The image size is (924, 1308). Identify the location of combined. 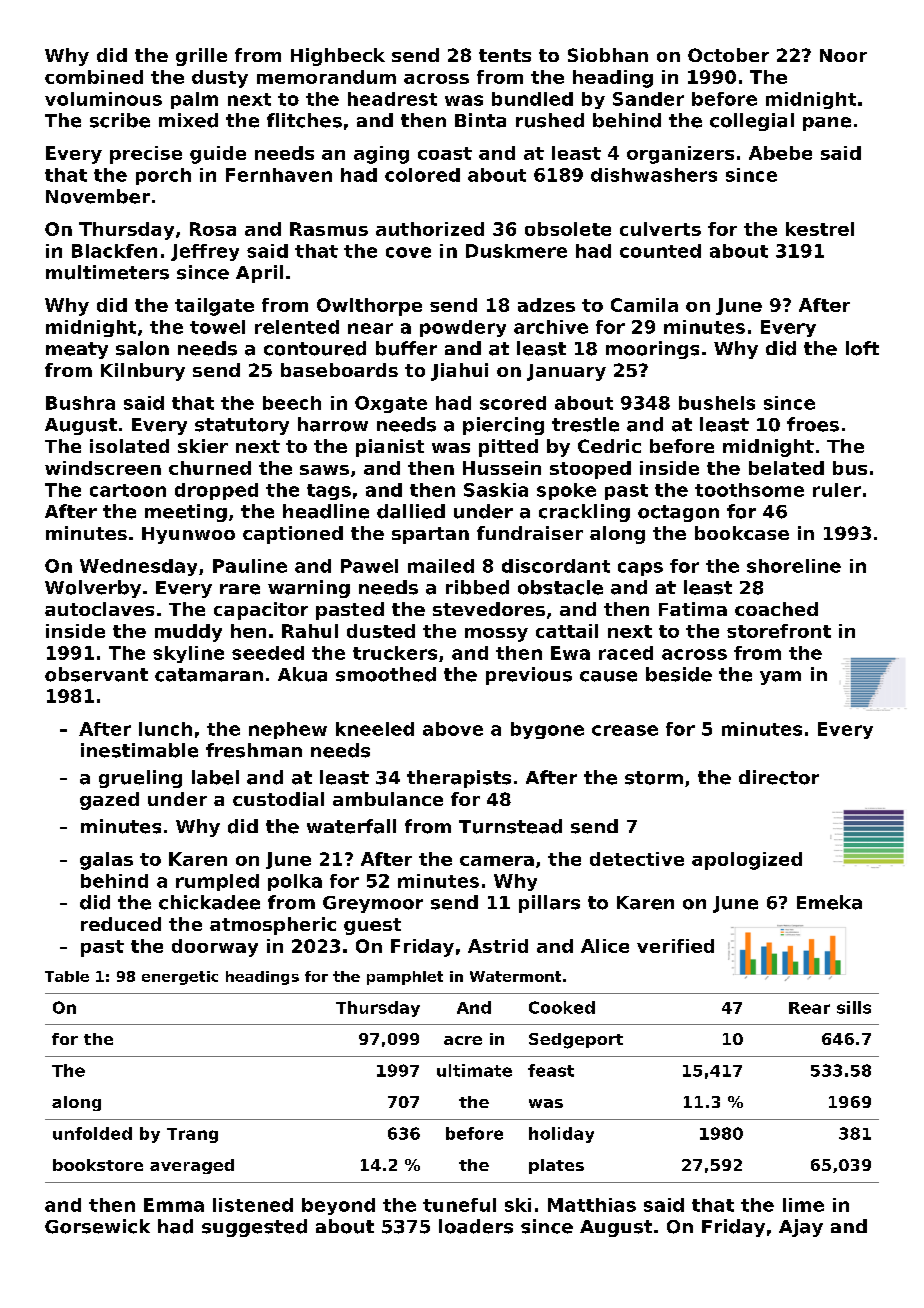
(94, 77).
